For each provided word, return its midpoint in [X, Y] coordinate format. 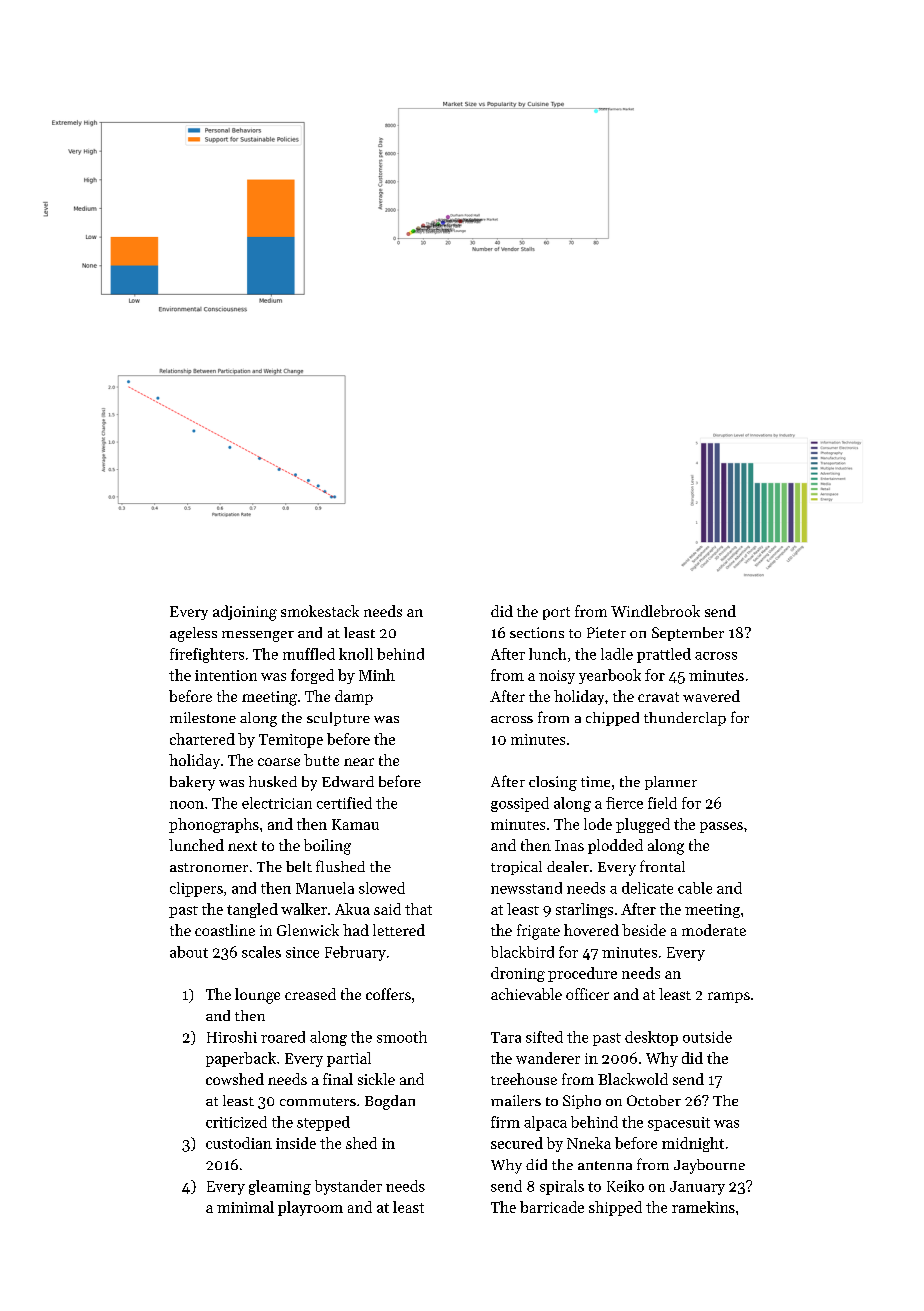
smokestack [320, 611]
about [189, 952]
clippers [196, 889]
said [387, 909]
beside [644, 930]
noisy [557, 677]
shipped [615, 1208]
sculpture [338, 719]
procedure [582, 974]
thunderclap [685, 719]
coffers [388, 994]
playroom [310, 1208]
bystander [348, 1187]
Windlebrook [655, 611]
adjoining [245, 613]
